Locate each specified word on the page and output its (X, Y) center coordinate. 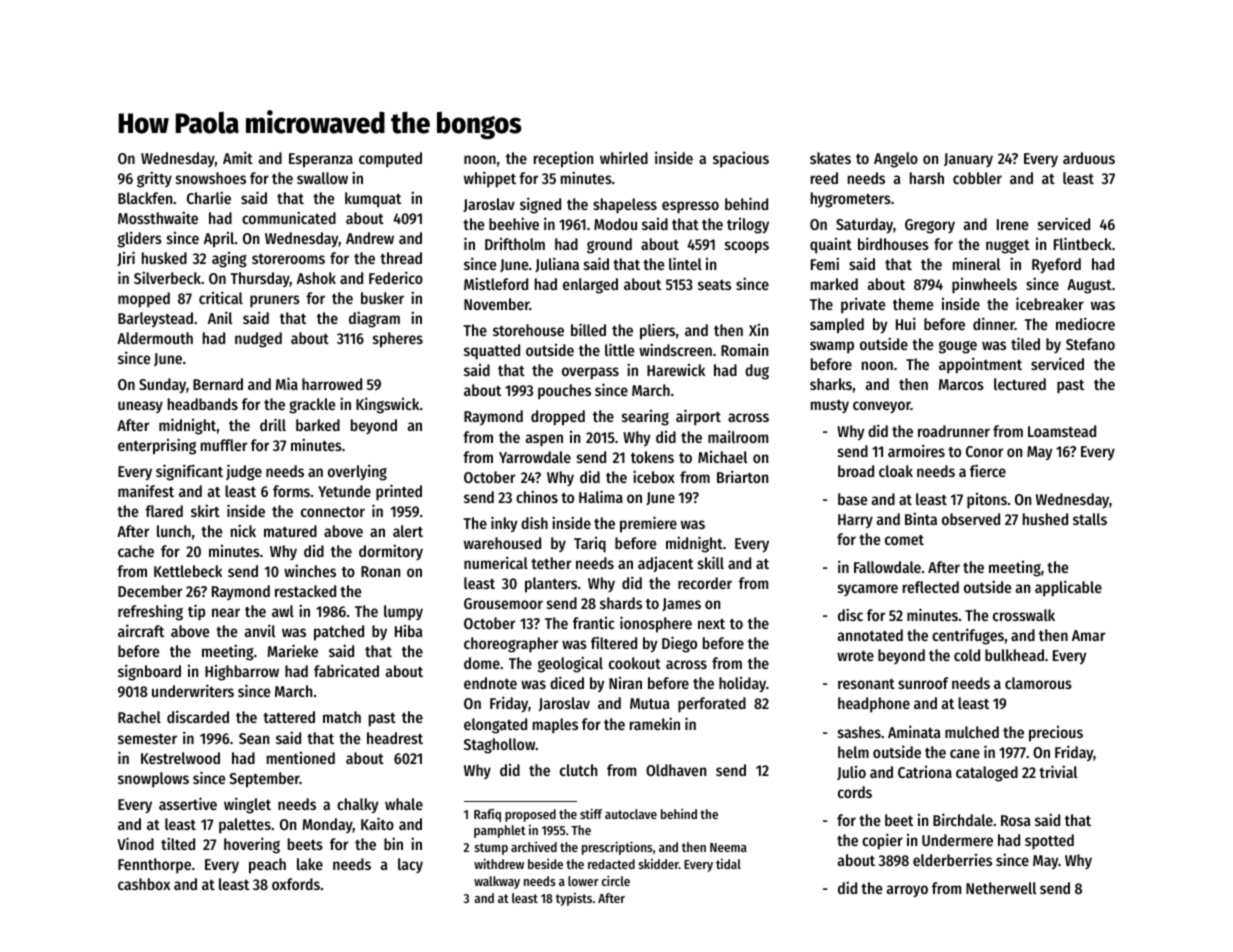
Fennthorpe (154, 865)
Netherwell (1001, 888)
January (968, 160)
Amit (238, 157)
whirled (624, 157)
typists (574, 899)
